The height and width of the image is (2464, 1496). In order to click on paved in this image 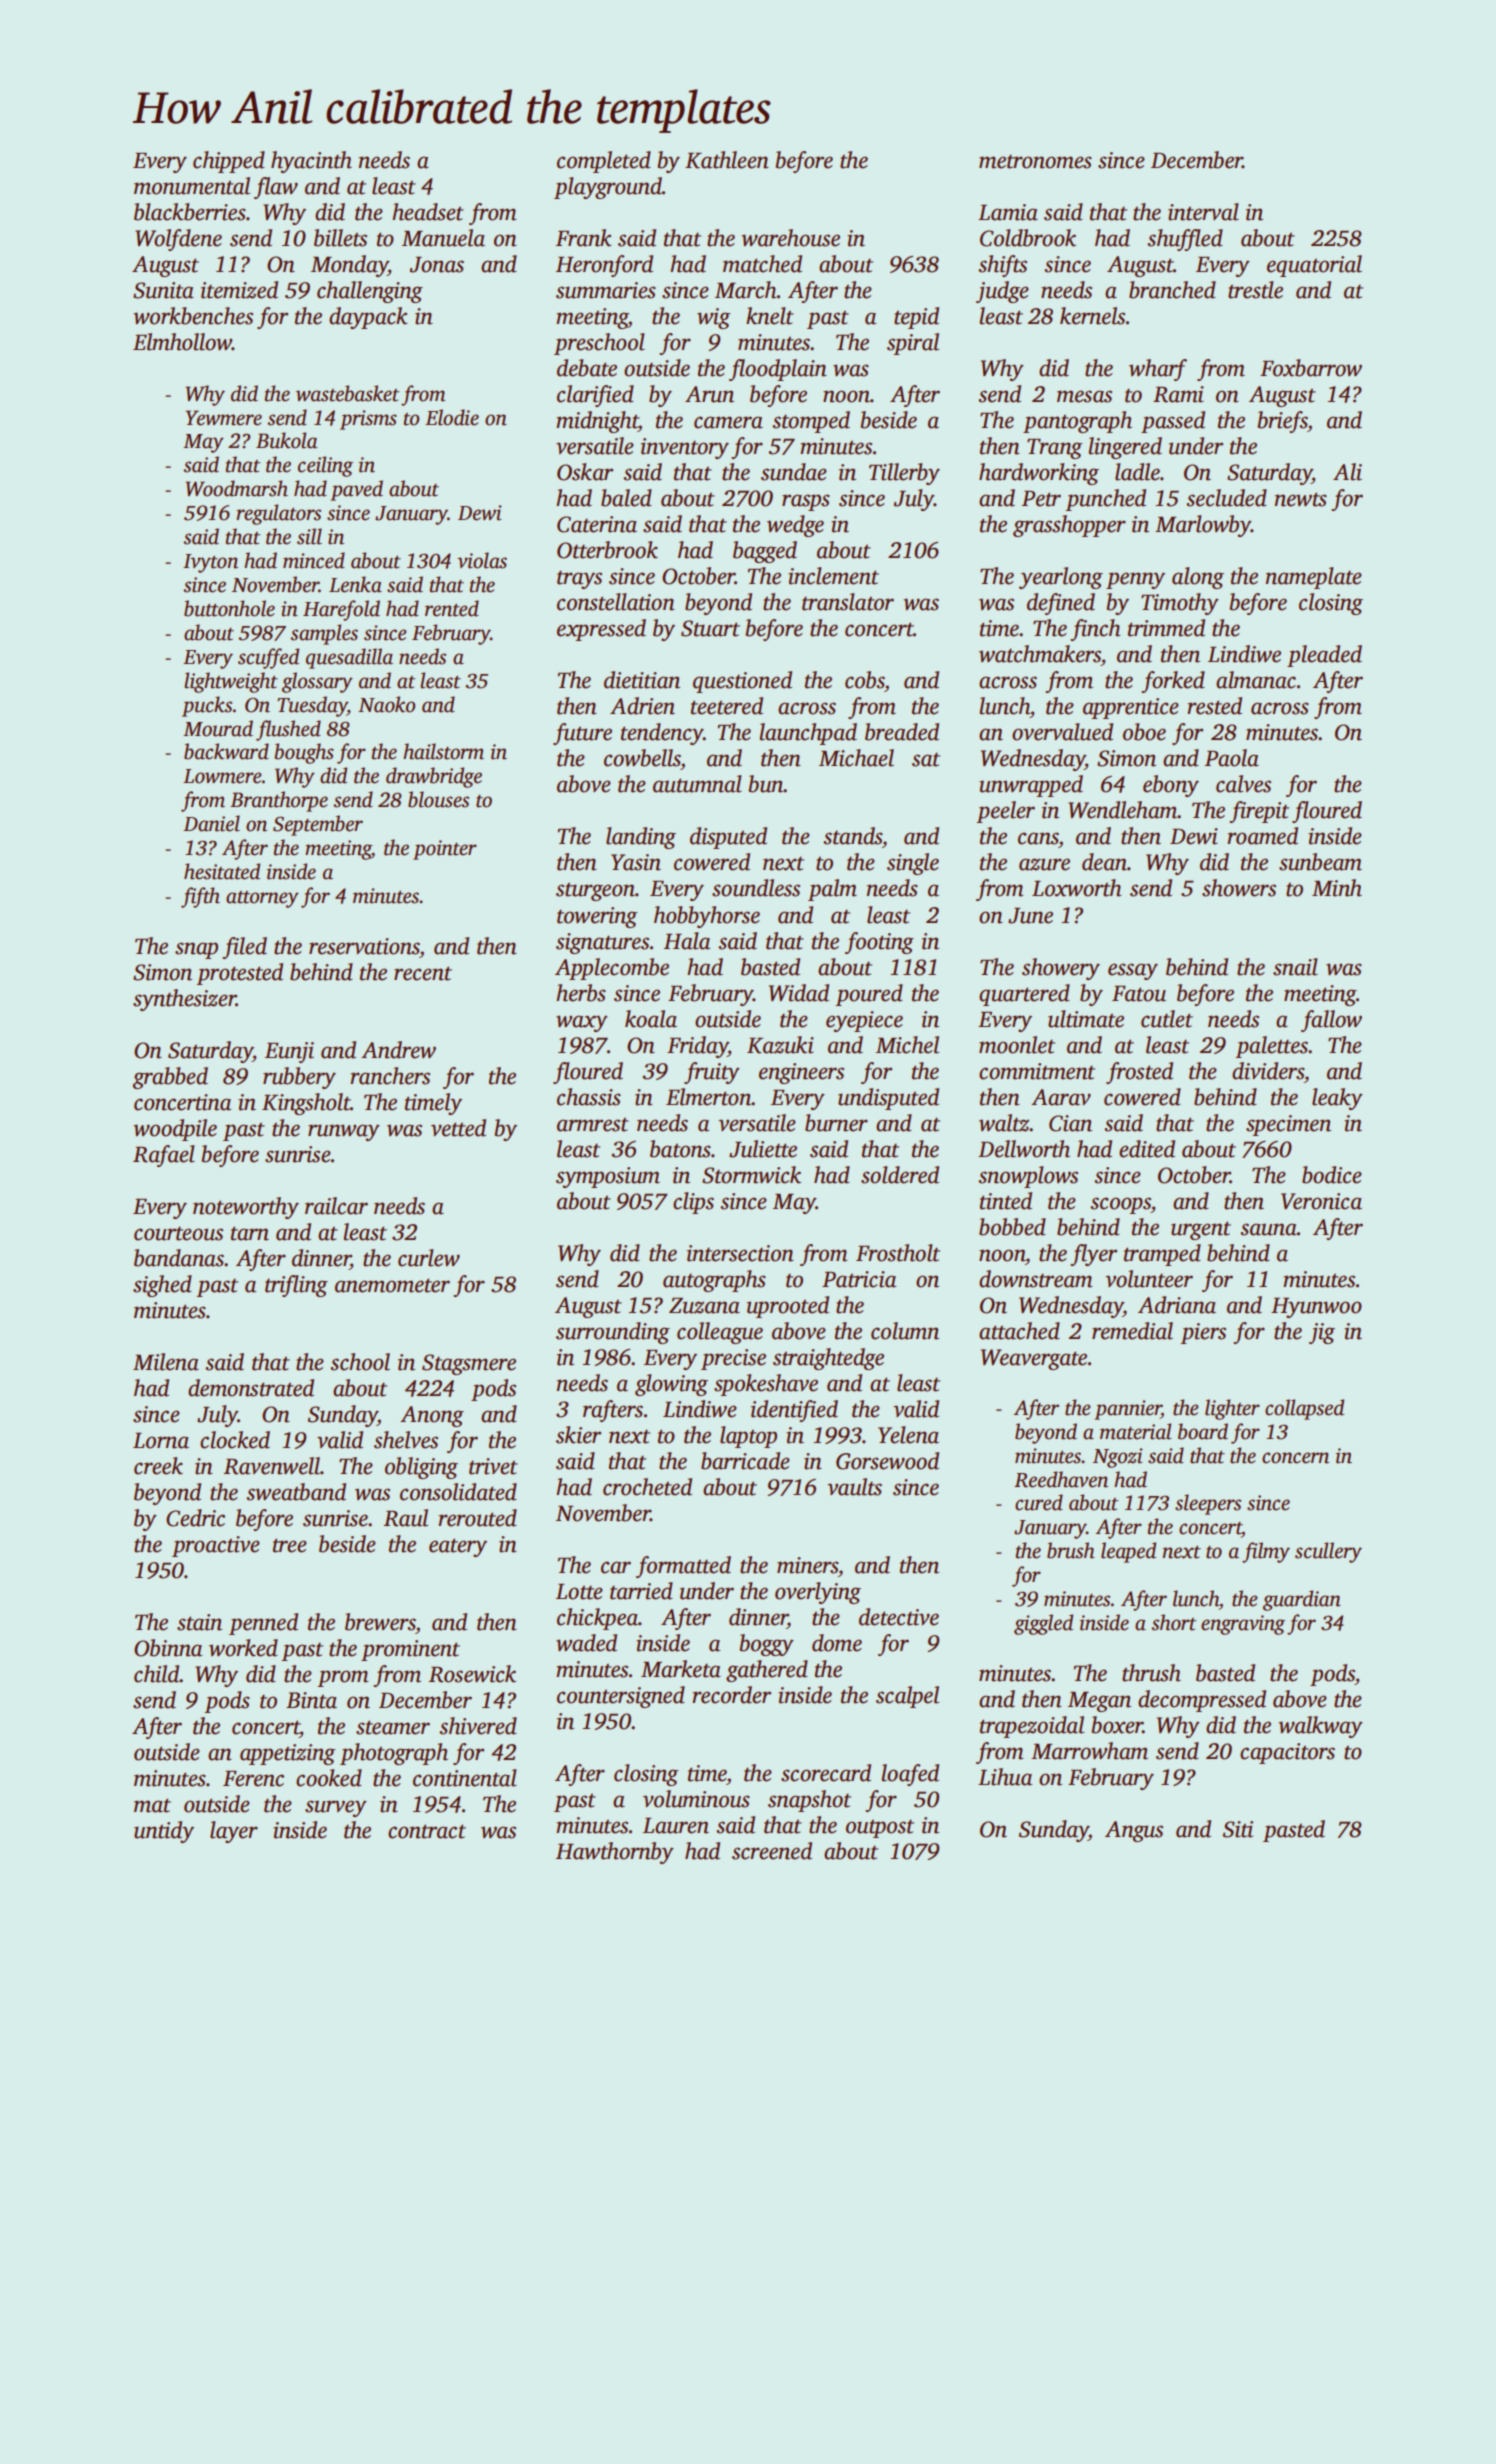, I will do `click(356, 490)`.
